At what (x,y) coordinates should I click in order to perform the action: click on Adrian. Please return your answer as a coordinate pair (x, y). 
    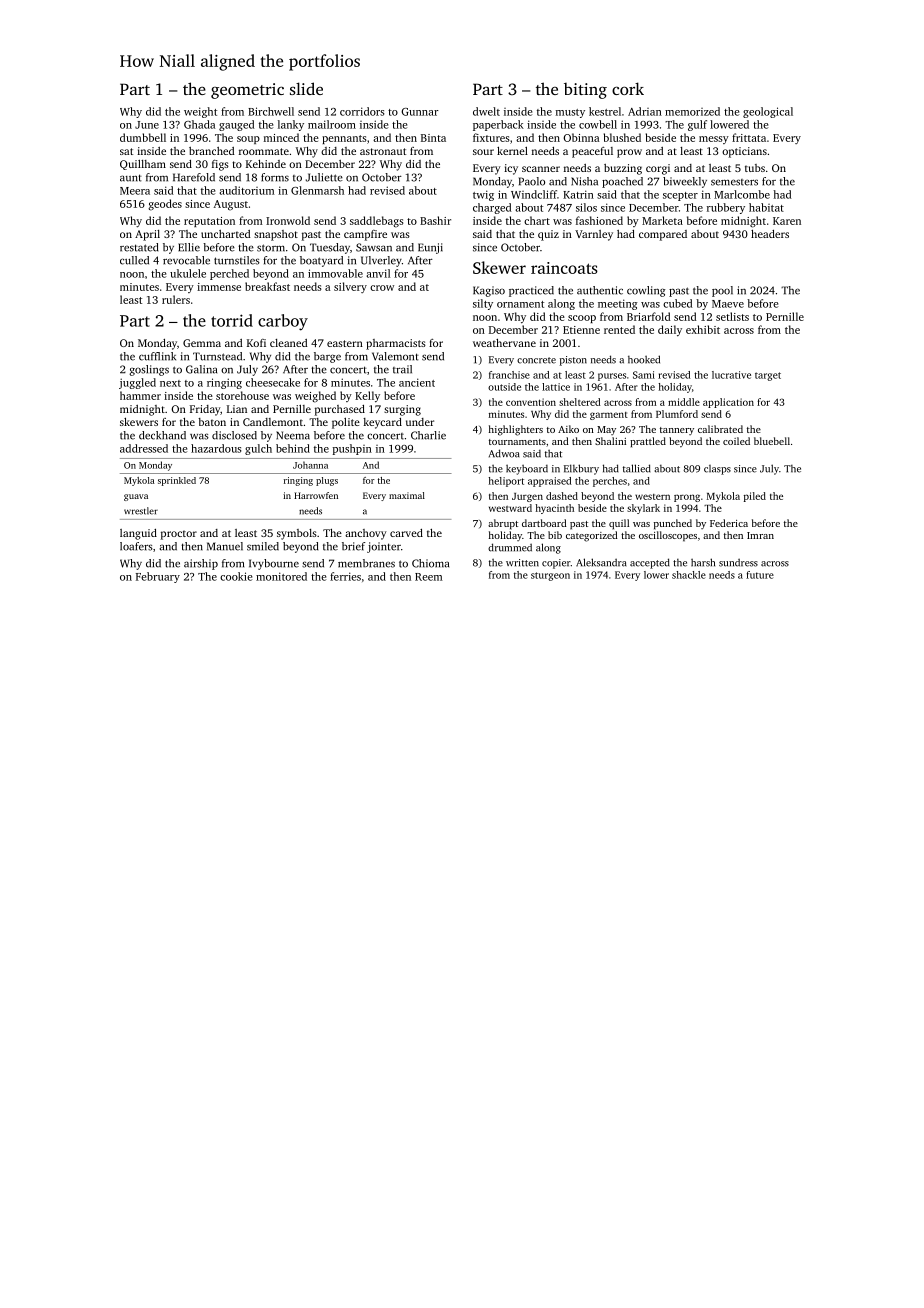
    Looking at the image, I should click on (645, 111).
